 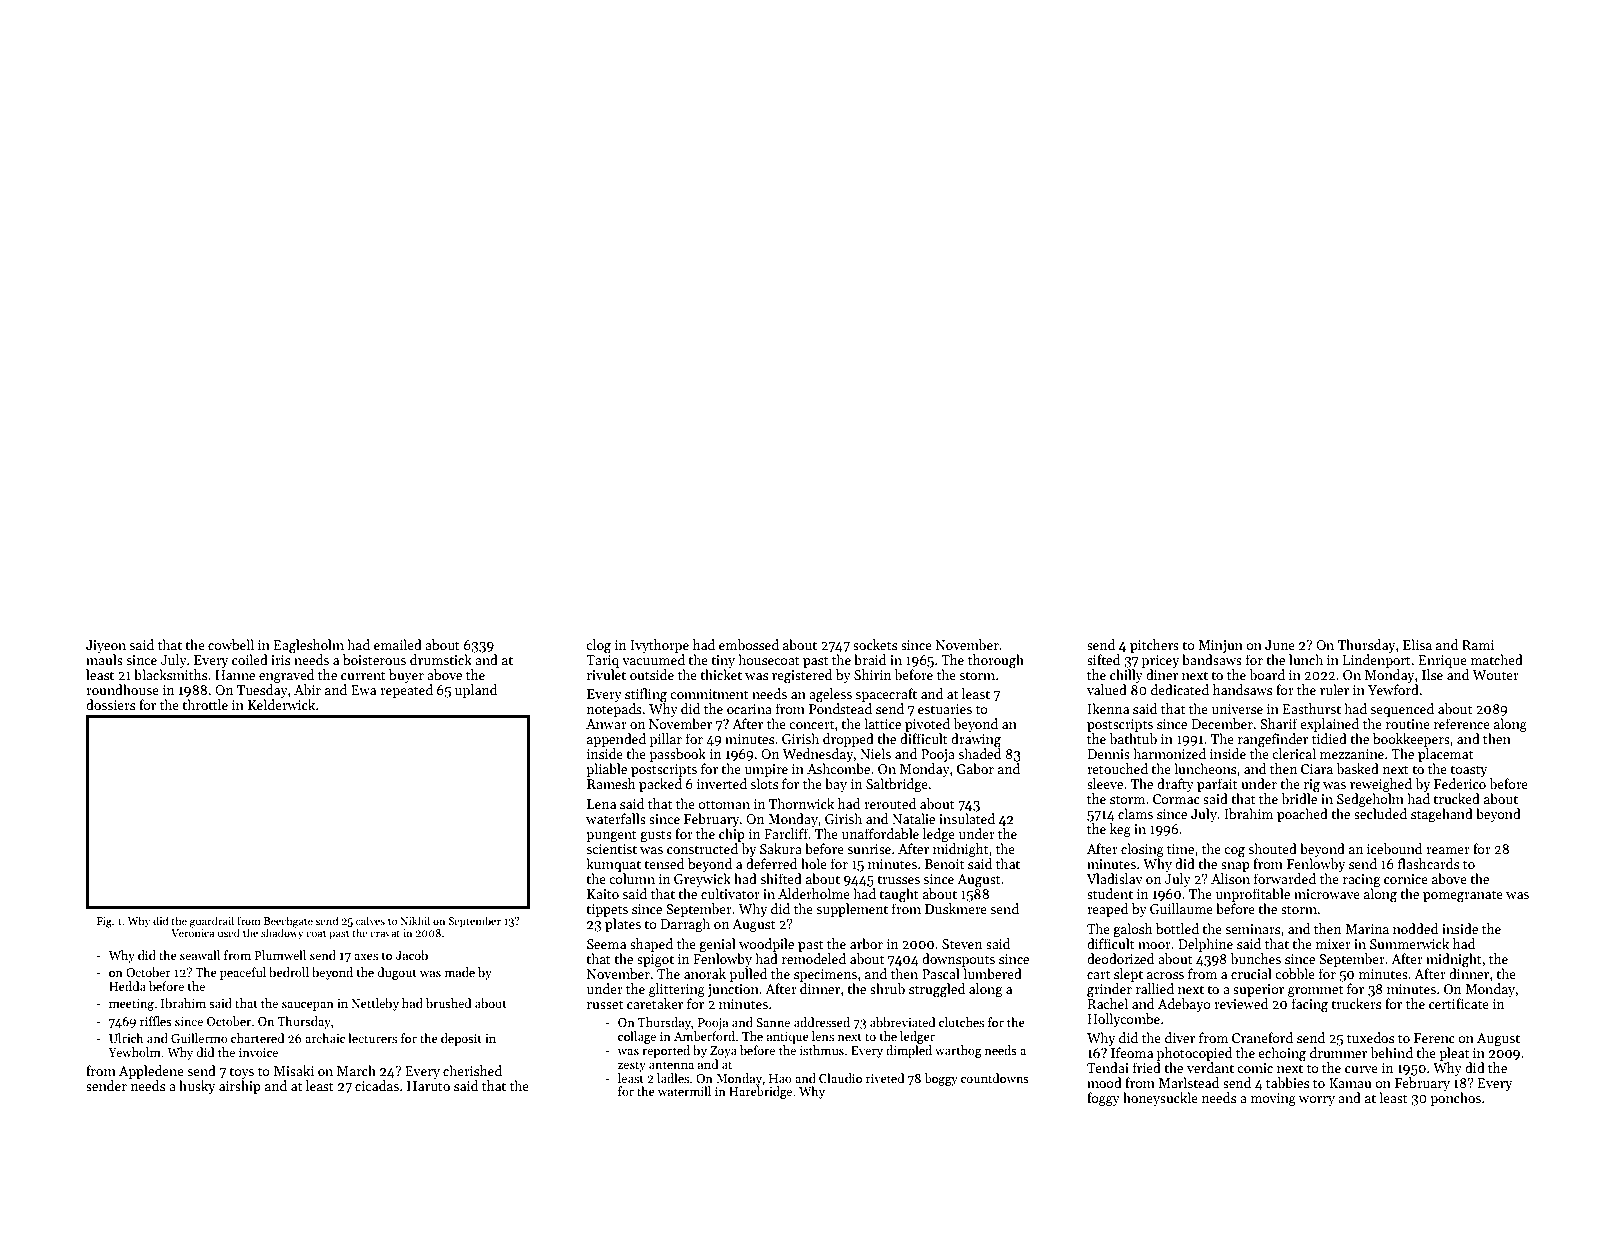 What do you see at coordinates (398, 644) in the screenshot?
I see `emailed` at bounding box center [398, 644].
